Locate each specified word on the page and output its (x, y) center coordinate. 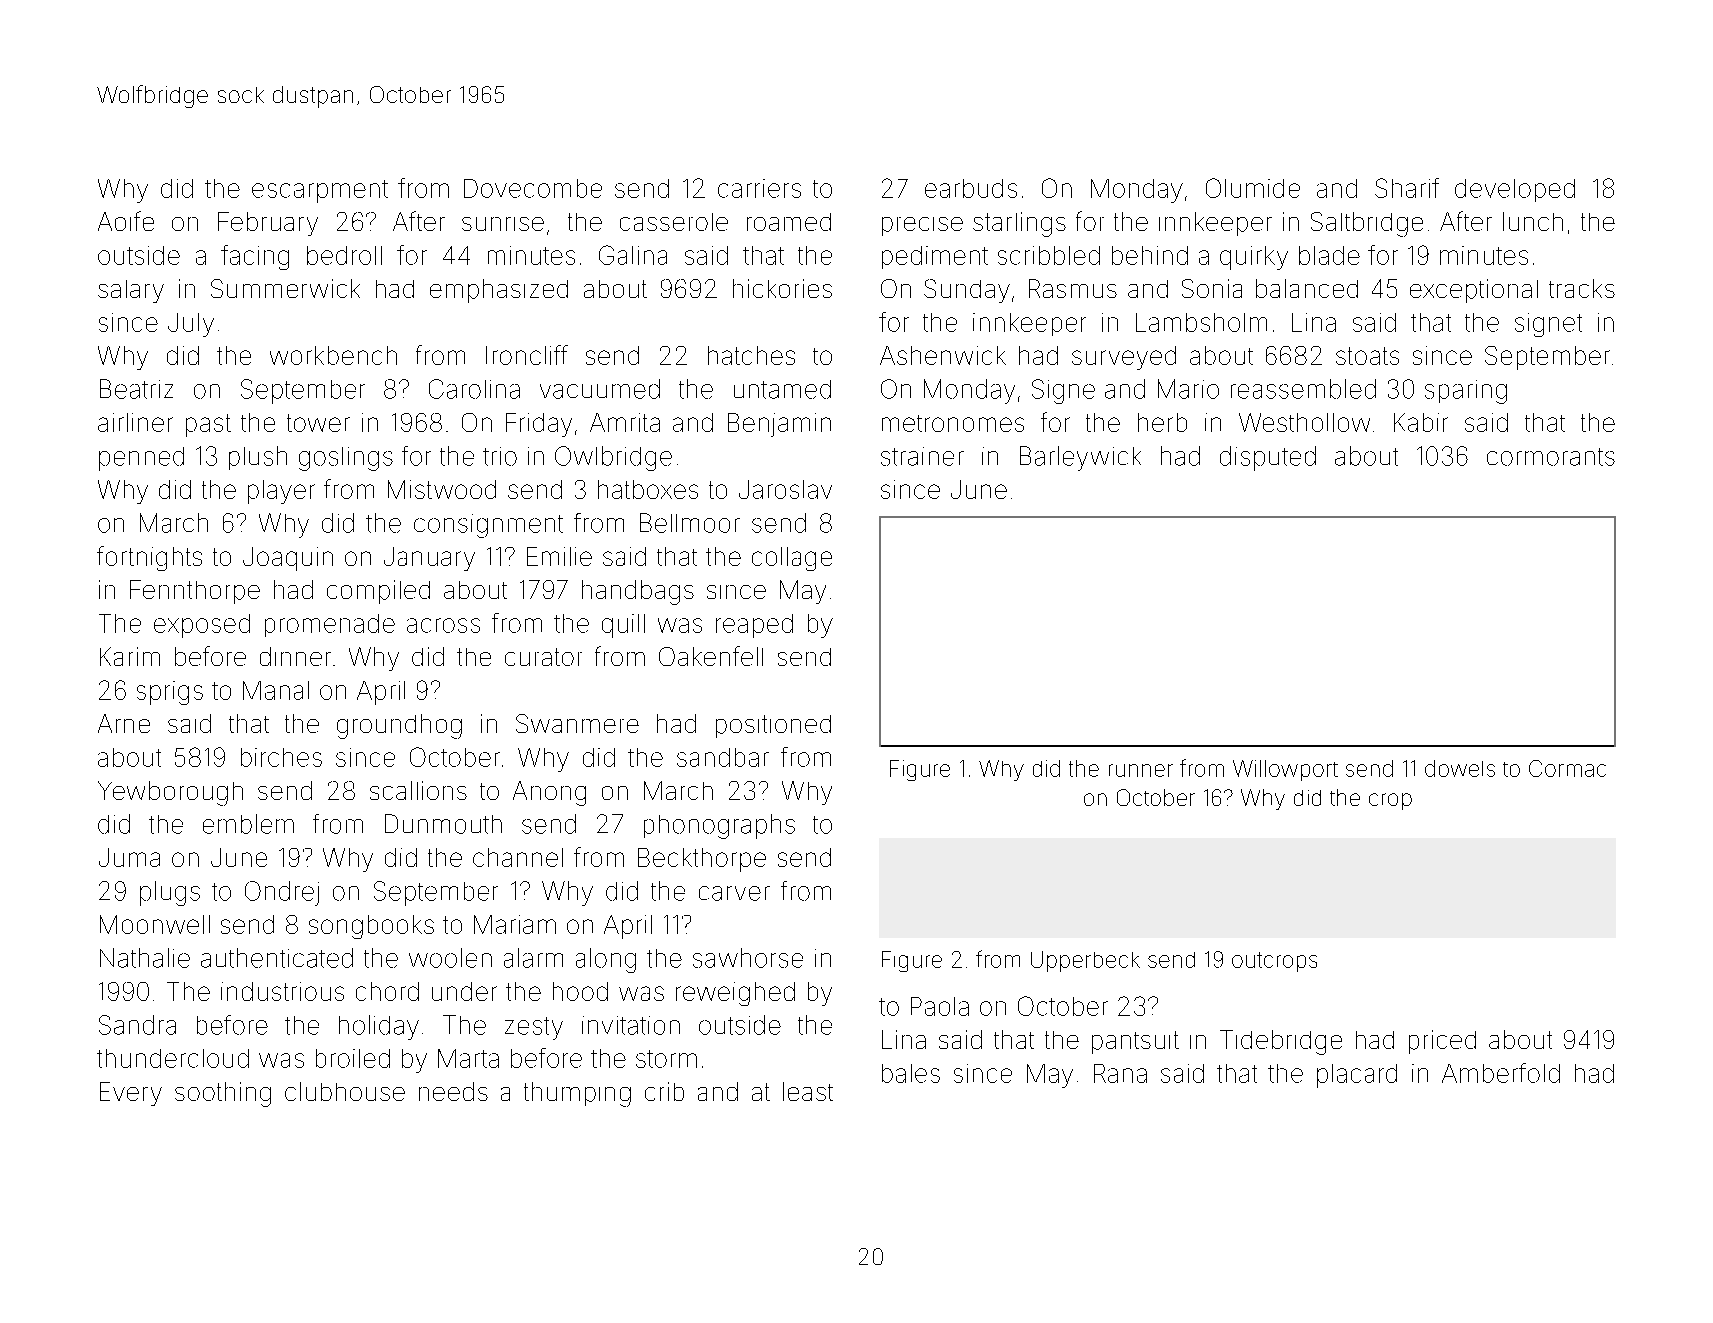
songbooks (371, 927)
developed (1515, 190)
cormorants (1551, 457)
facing (255, 257)
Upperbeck (1085, 961)
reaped (754, 626)
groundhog (399, 726)
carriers (759, 188)
